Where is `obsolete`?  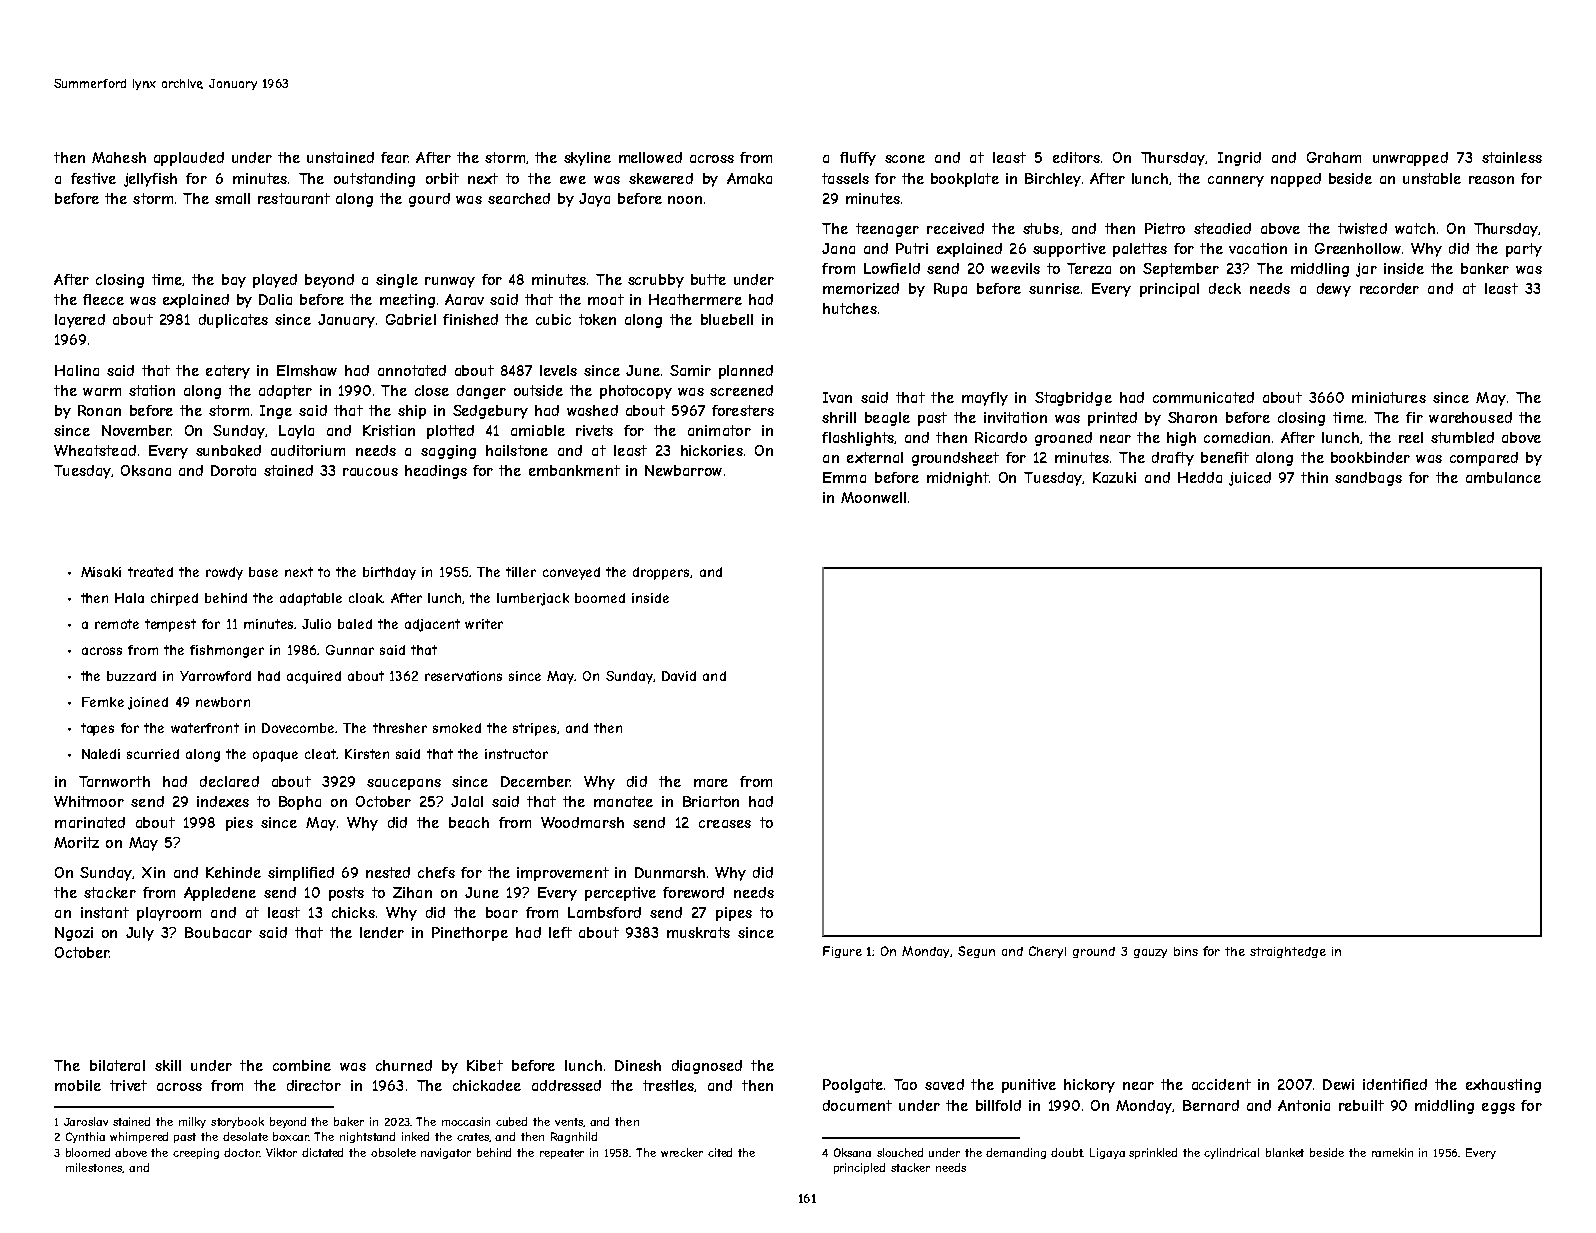 obsolete is located at coordinates (393, 1152).
